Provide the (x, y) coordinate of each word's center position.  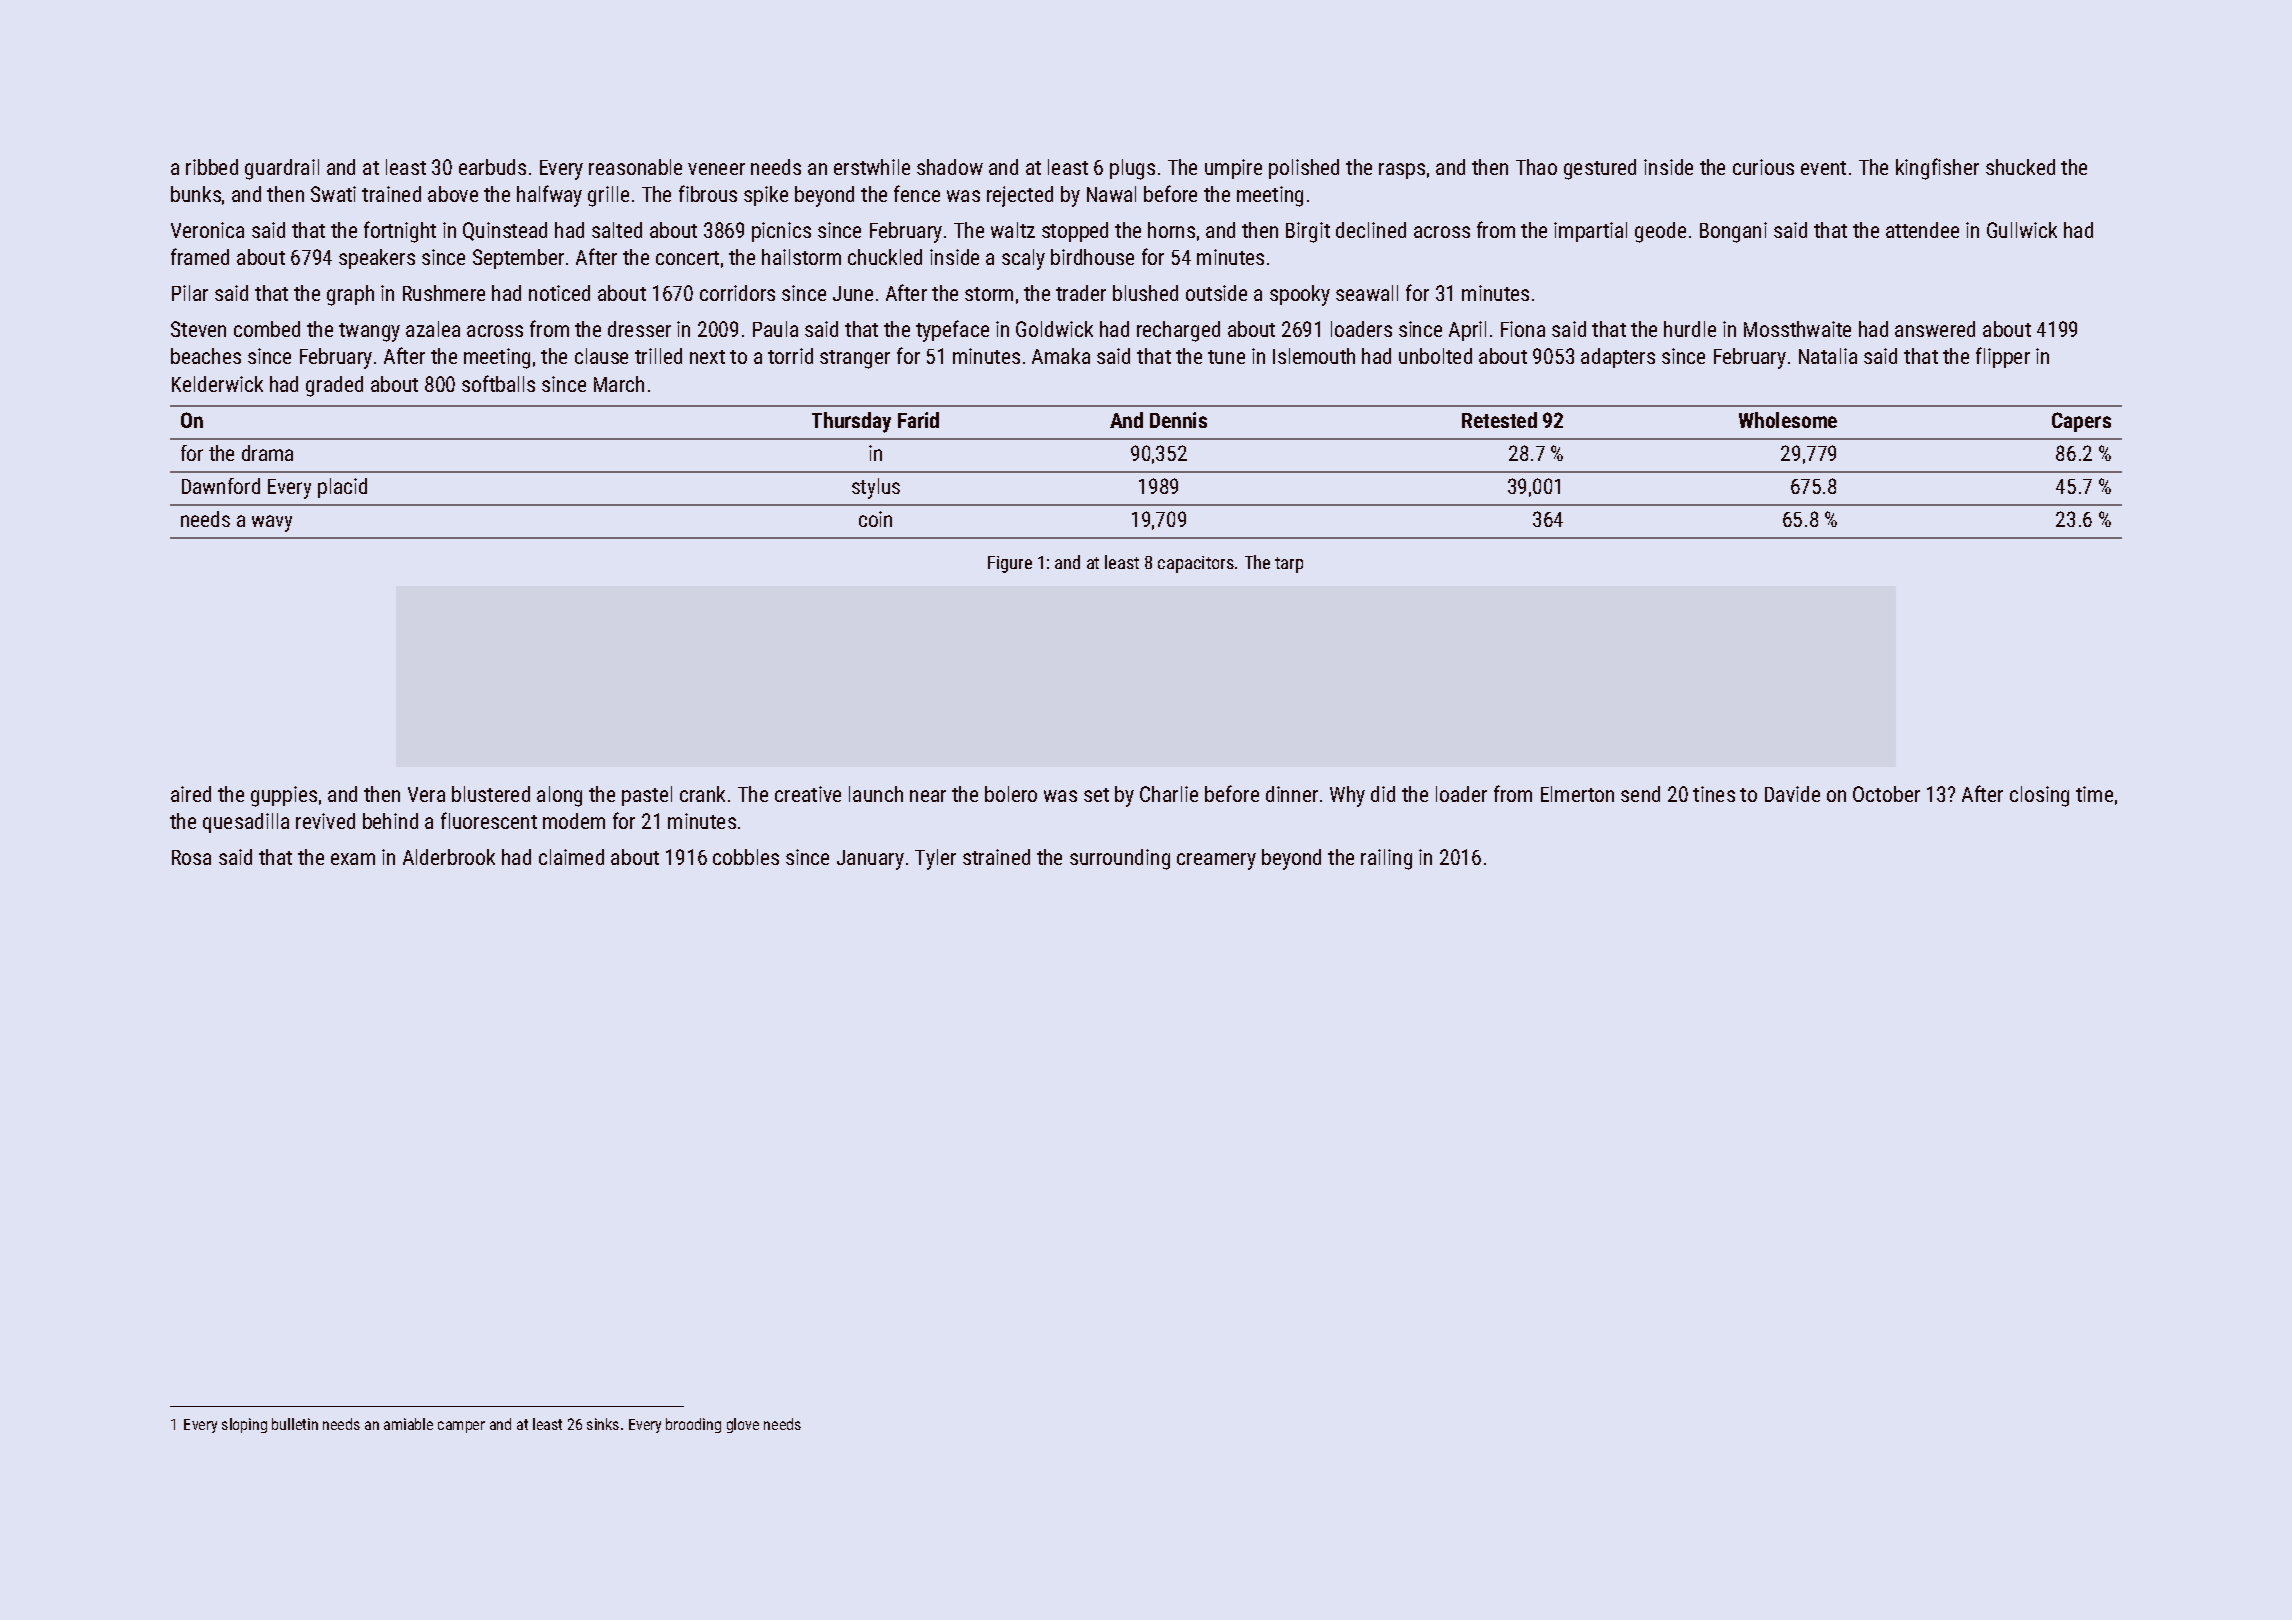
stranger (855, 359)
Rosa (191, 857)
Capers (2081, 422)
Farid (918, 420)
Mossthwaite (1797, 329)
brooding (693, 1425)
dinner (1292, 794)
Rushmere (444, 293)
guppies (284, 796)
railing (1386, 859)
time (2094, 794)
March (619, 384)
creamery (1216, 861)
